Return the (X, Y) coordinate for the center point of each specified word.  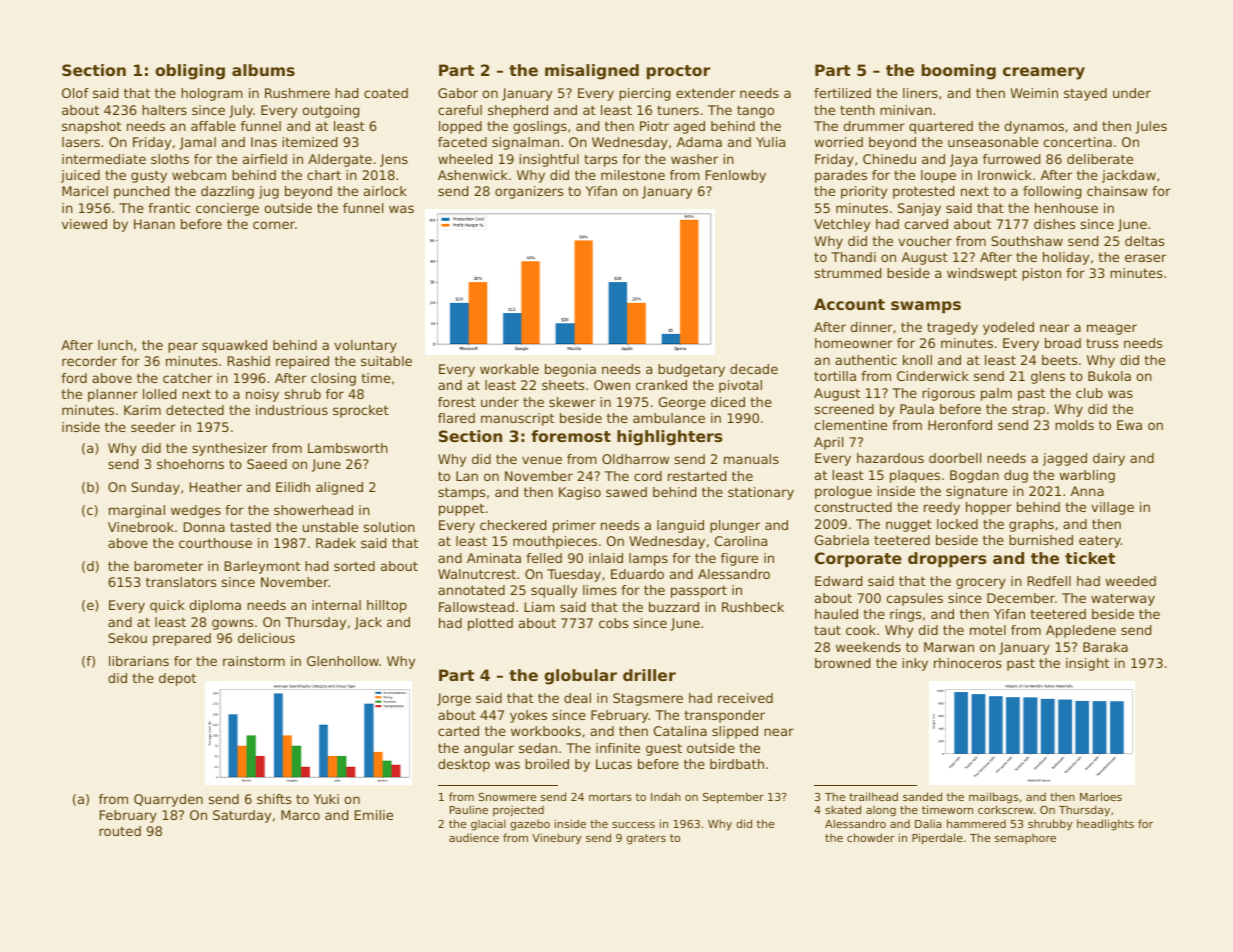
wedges (196, 511)
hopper (989, 508)
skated (843, 809)
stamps (461, 493)
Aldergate (340, 160)
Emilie (374, 815)
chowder (871, 837)
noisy (262, 395)
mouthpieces (555, 542)
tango (755, 111)
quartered (941, 127)
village (1112, 508)
